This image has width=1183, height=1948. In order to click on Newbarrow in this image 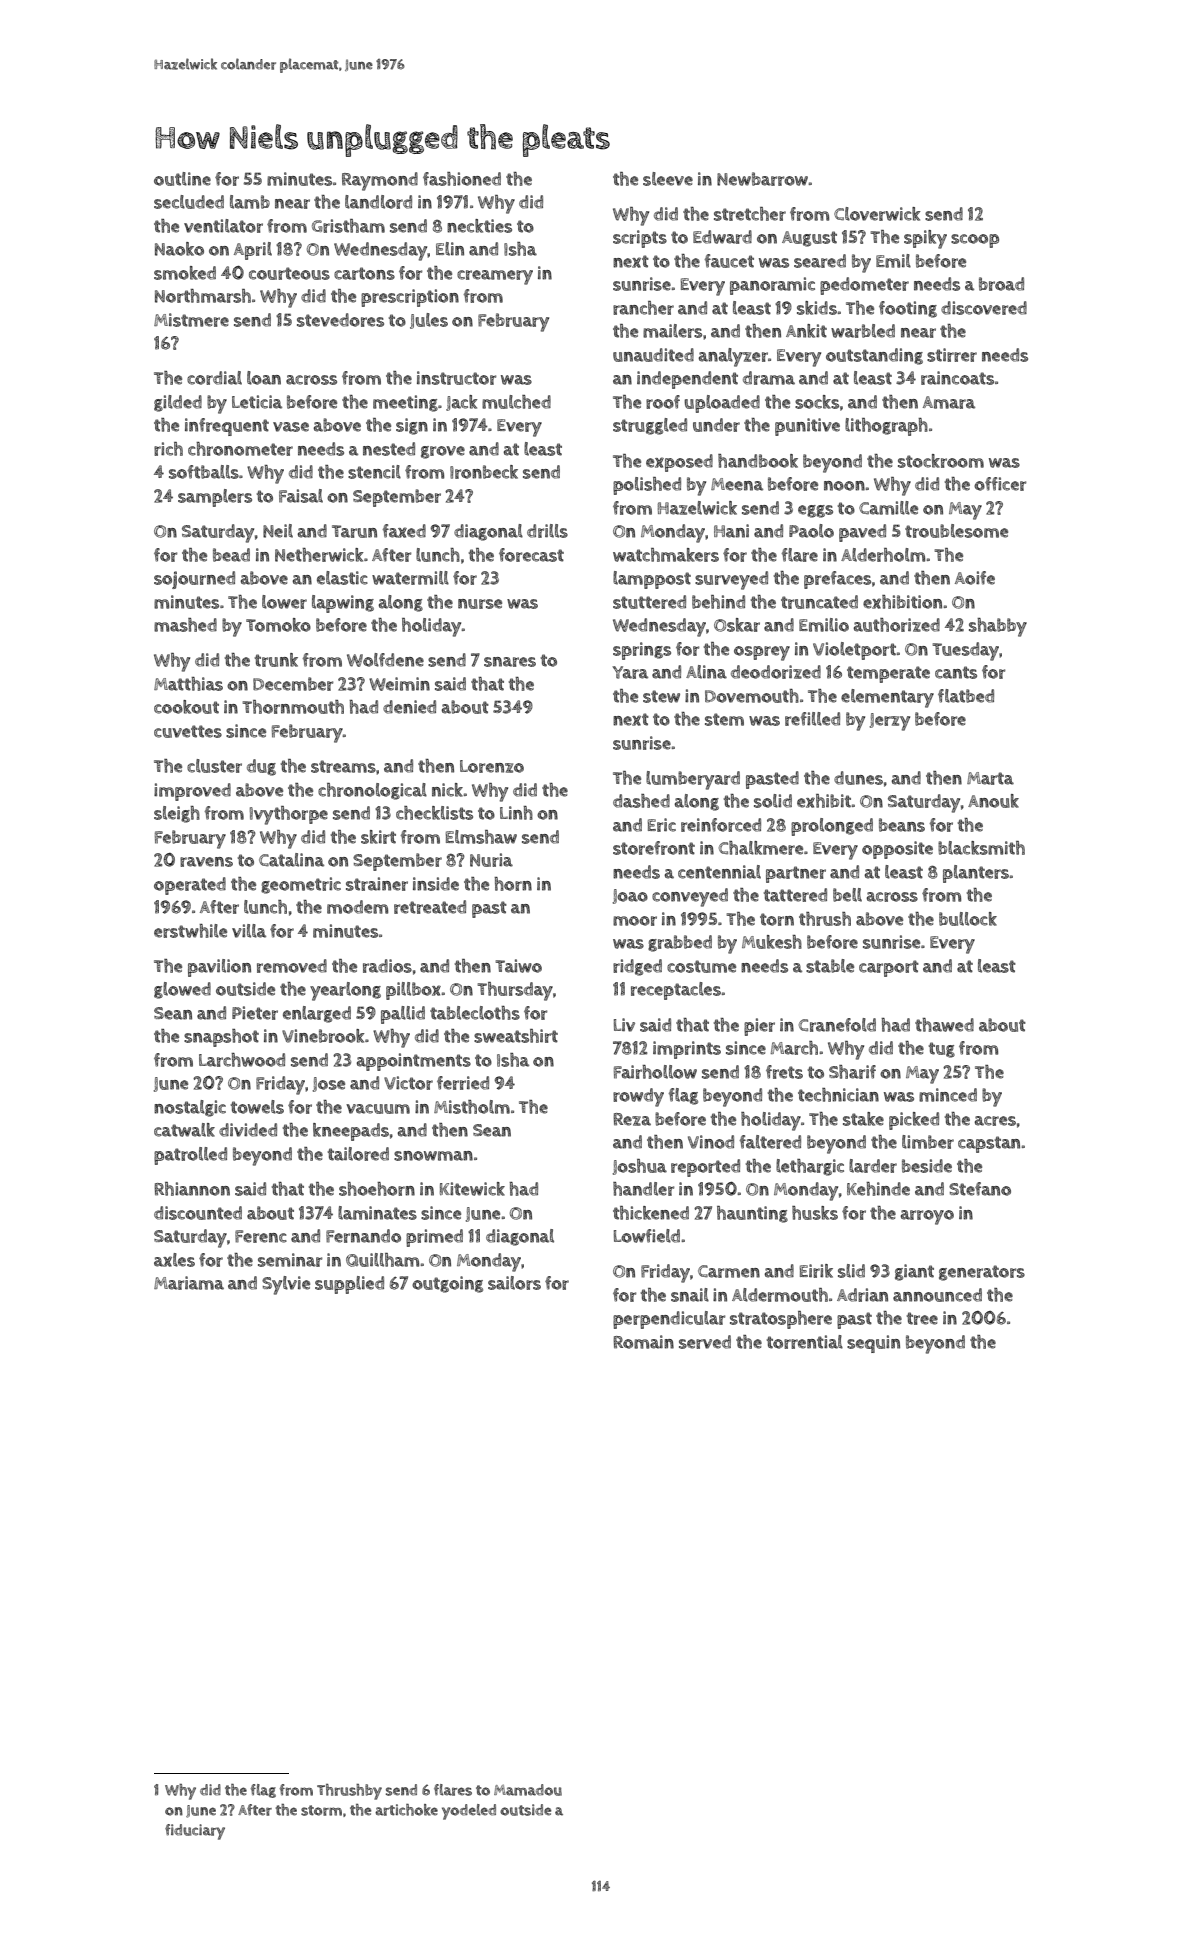, I will do `click(763, 179)`.
